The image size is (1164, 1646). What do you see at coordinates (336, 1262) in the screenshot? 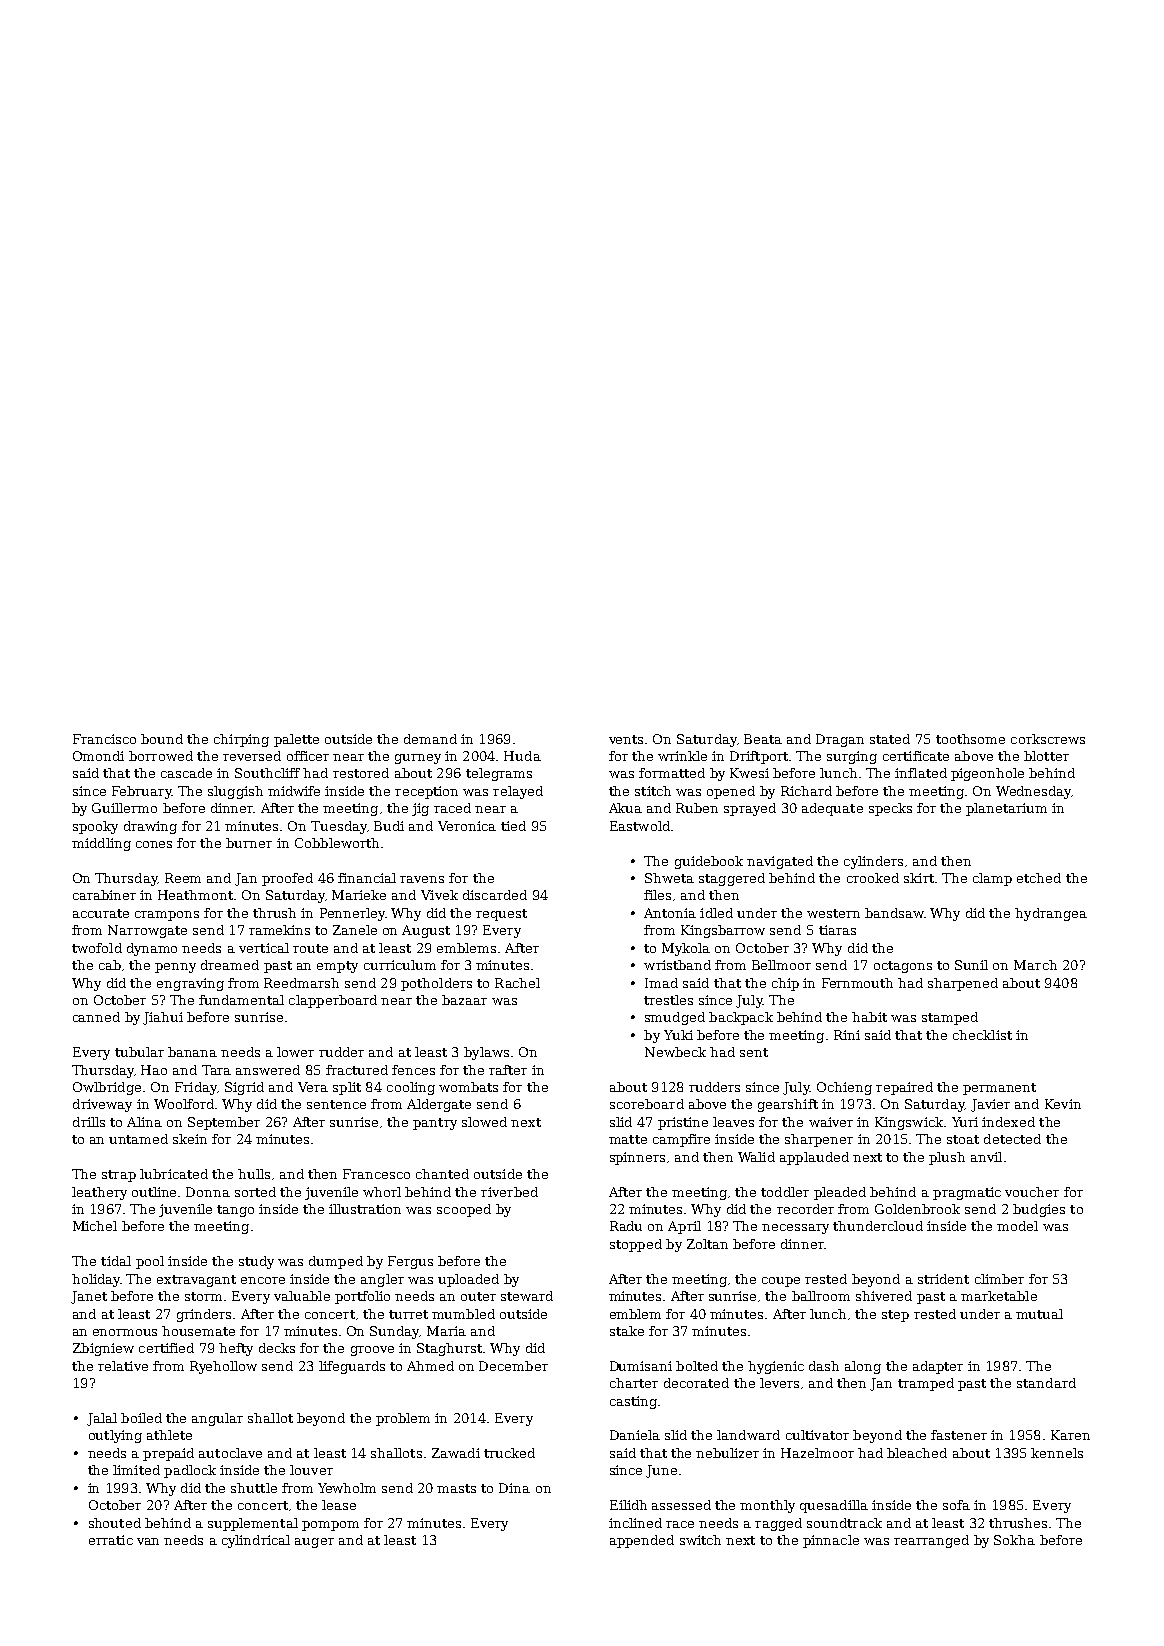
I see `dumped` at bounding box center [336, 1262].
